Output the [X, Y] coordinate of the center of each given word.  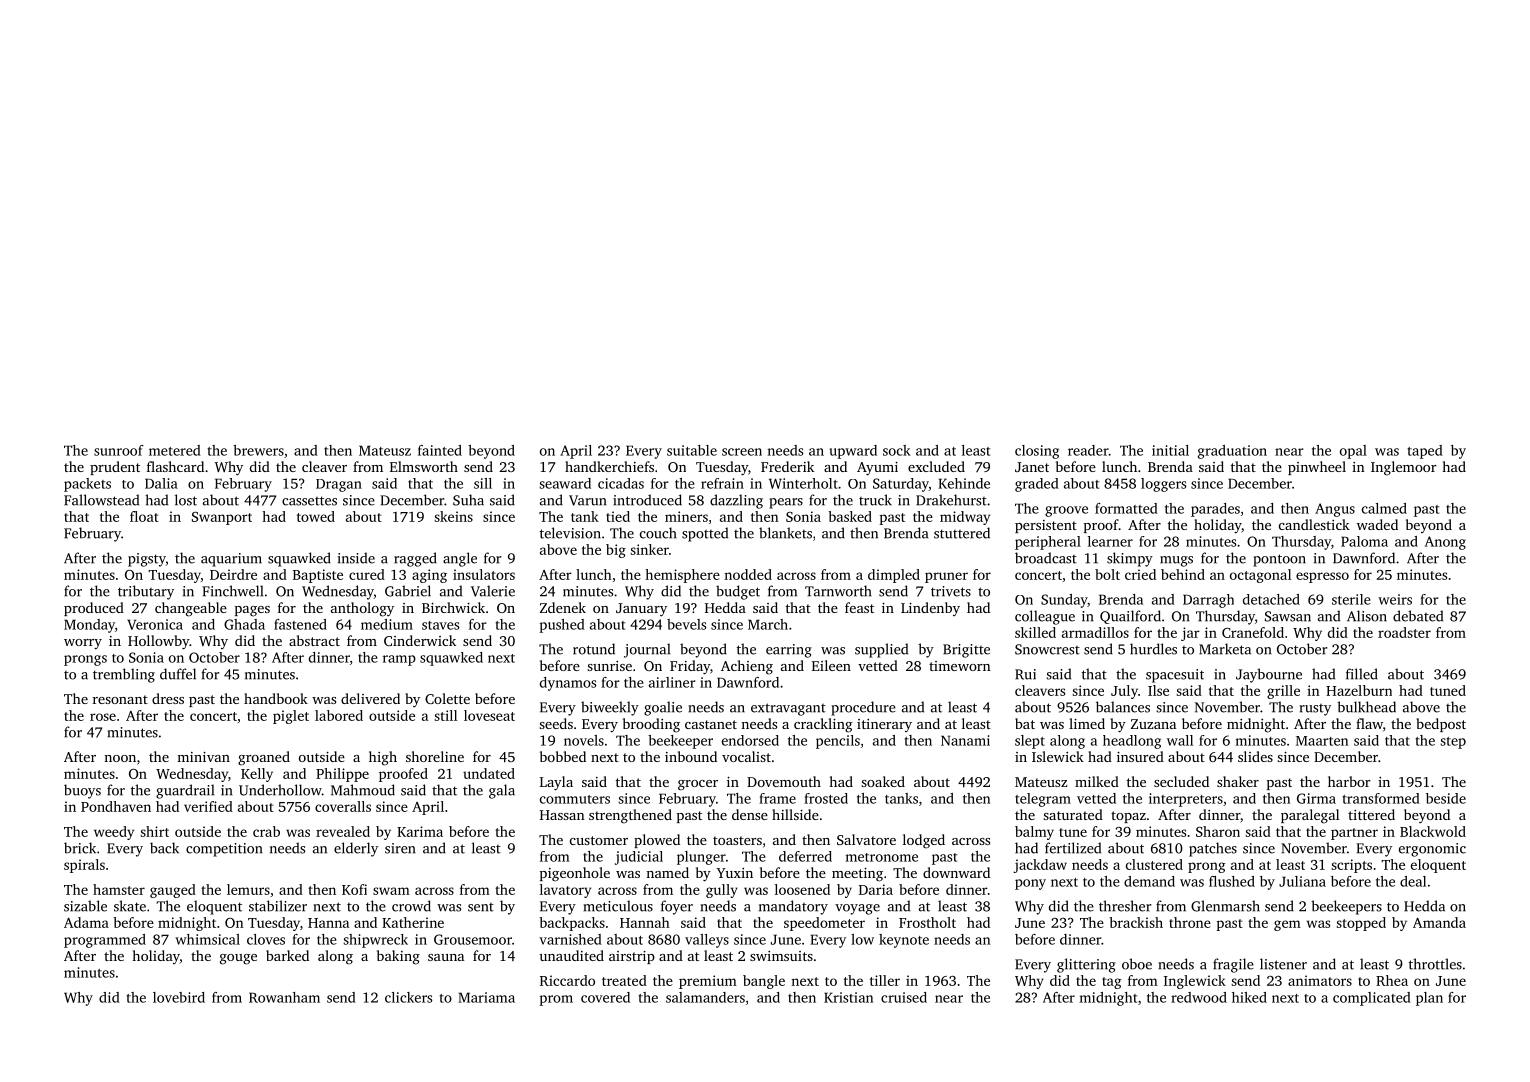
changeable [191, 609]
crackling [823, 725]
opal [1353, 452]
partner [1354, 834]
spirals [84, 866]
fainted [440, 450]
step [1453, 743]
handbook [276, 698]
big [616, 551]
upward [853, 452]
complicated [1372, 999]
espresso [1322, 577]
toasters [737, 840]
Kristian [848, 997]
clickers [408, 997]
